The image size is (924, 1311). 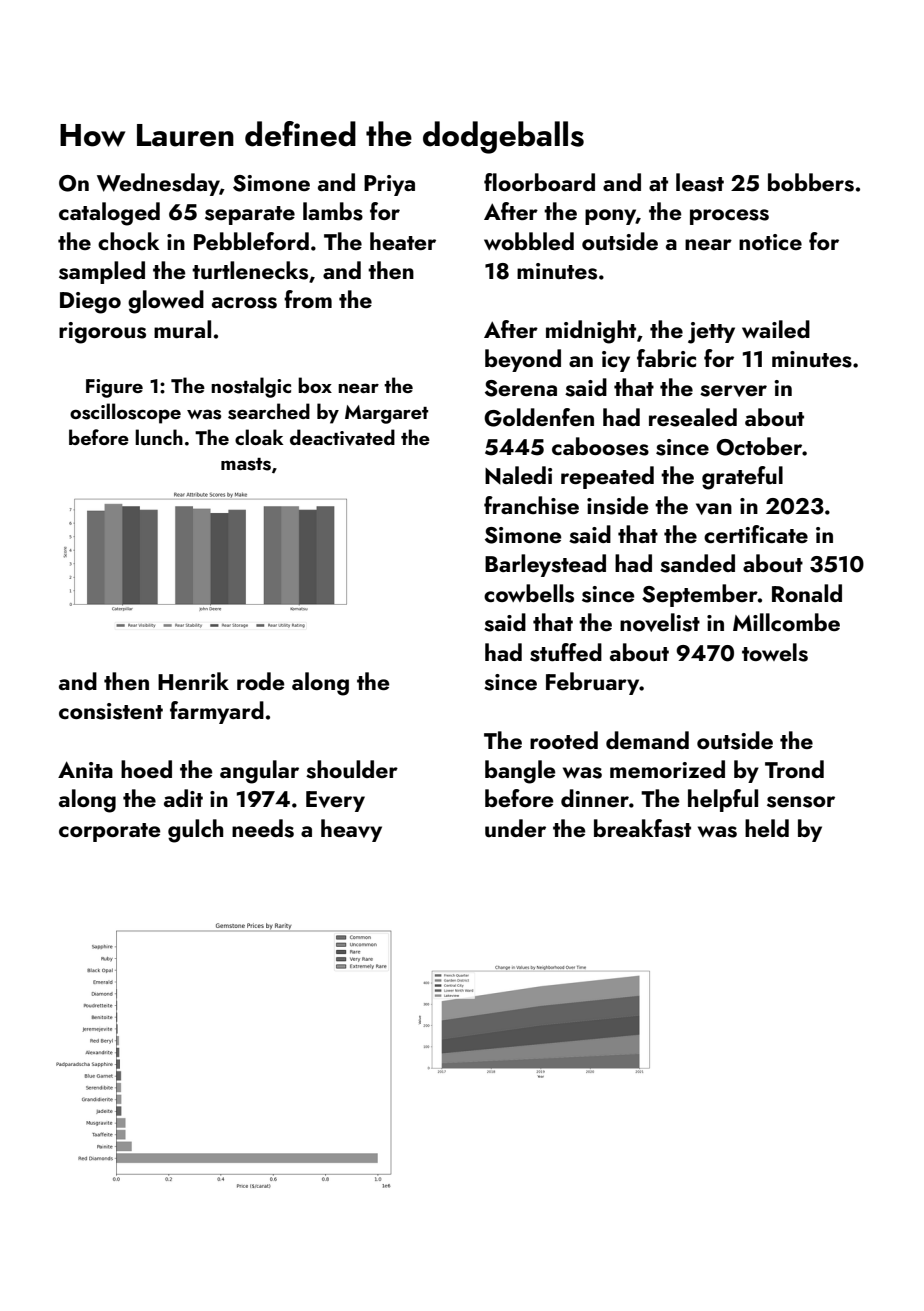 I want to click on bobbers, so click(x=811, y=182).
